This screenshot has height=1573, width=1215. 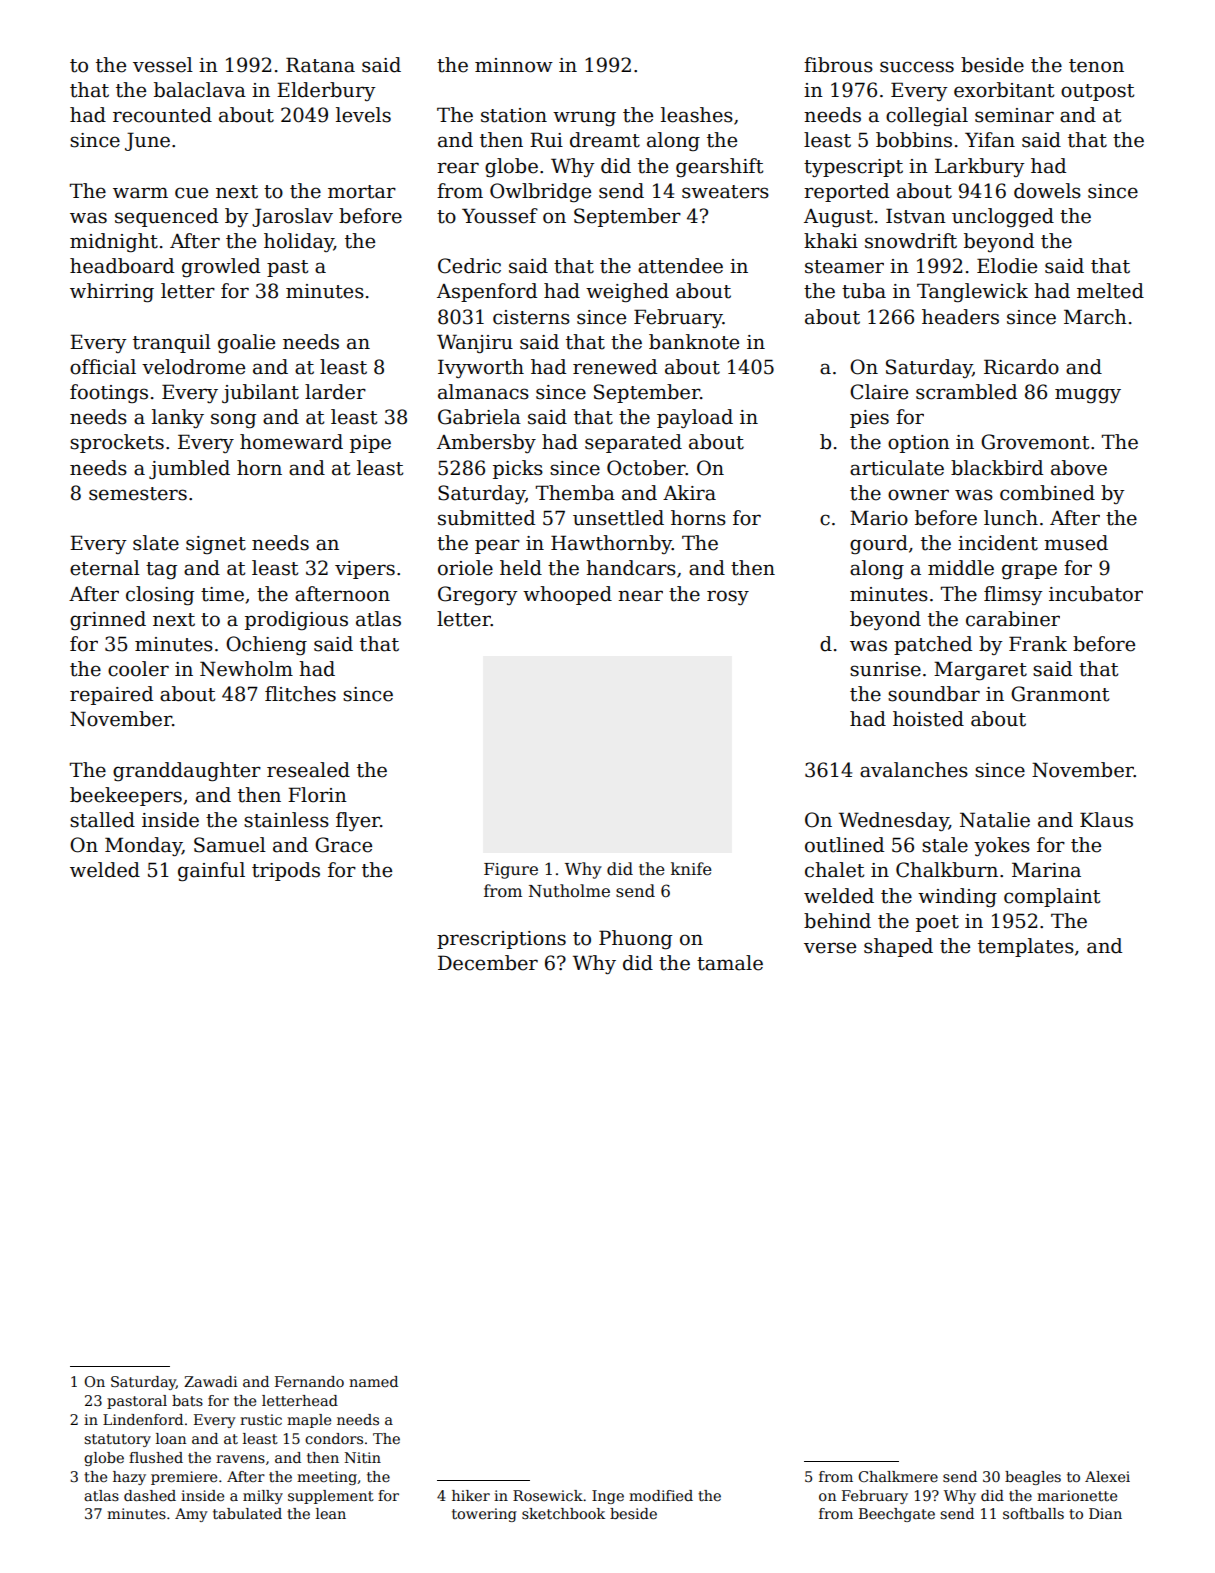 I want to click on Beechgate, so click(x=897, y=1515).
